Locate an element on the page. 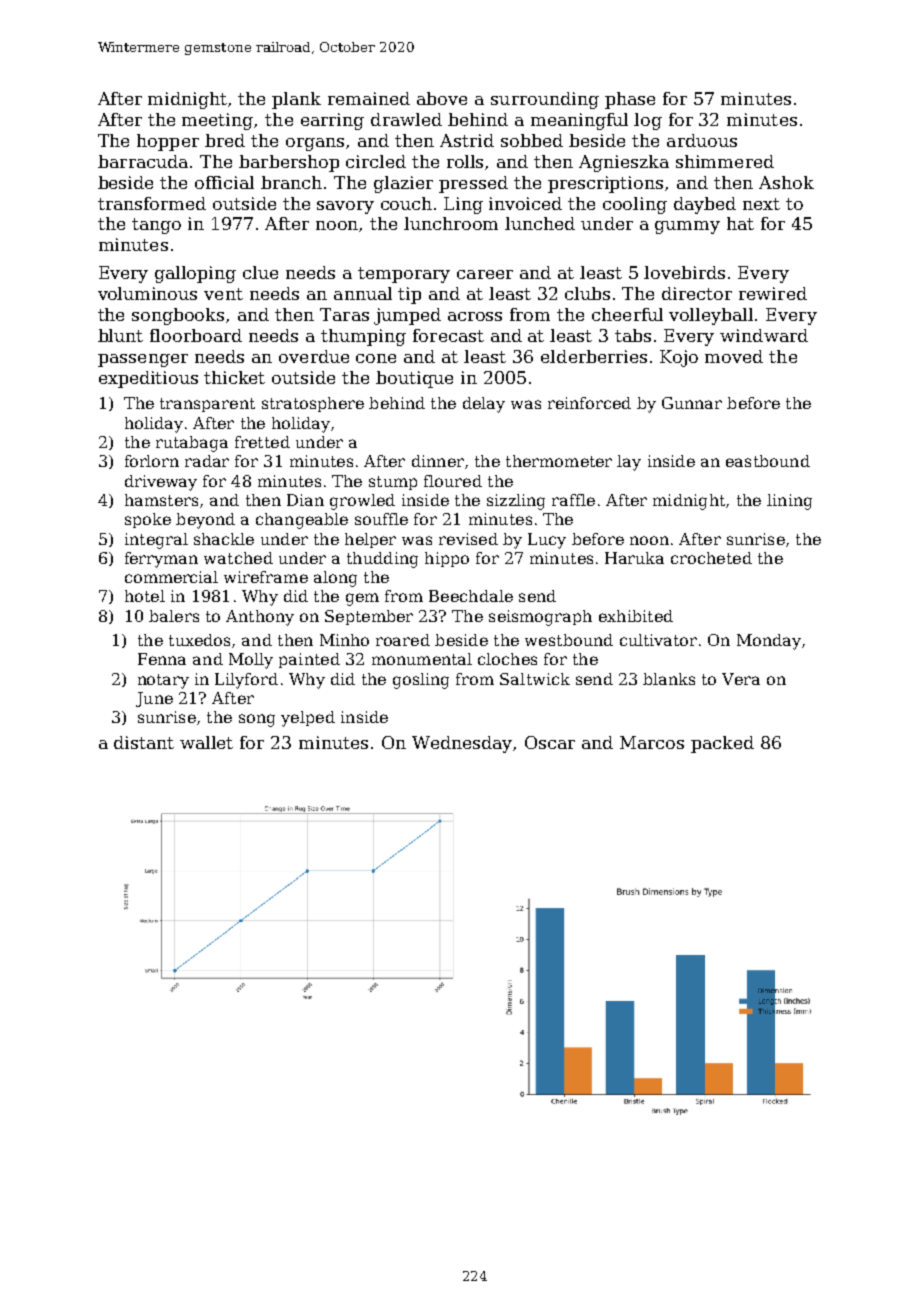 This page has height=1308, width=924. clue is located at coordinates (260, 272).
